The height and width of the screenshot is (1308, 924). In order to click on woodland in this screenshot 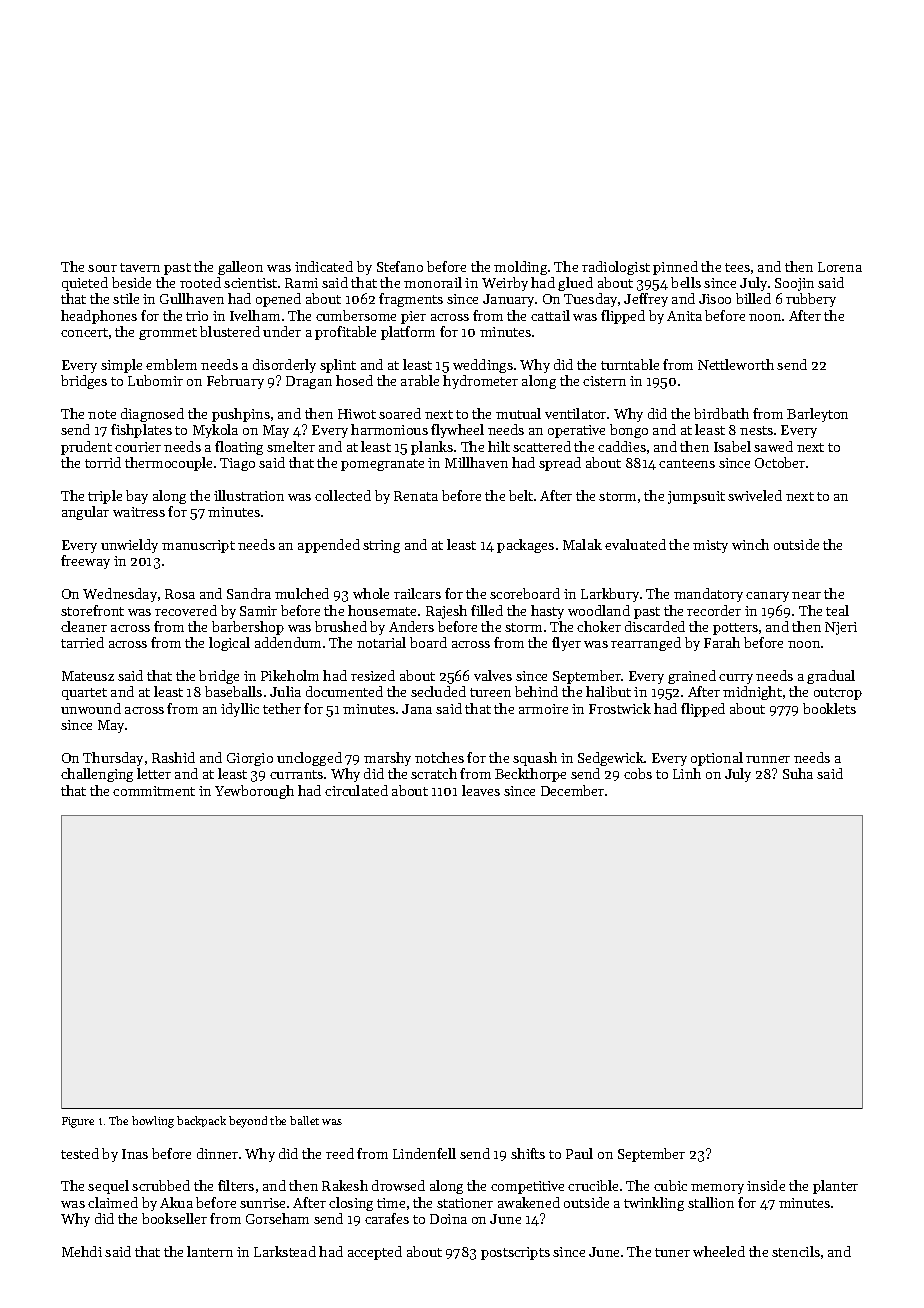, I will do `click(599, 610)`.
